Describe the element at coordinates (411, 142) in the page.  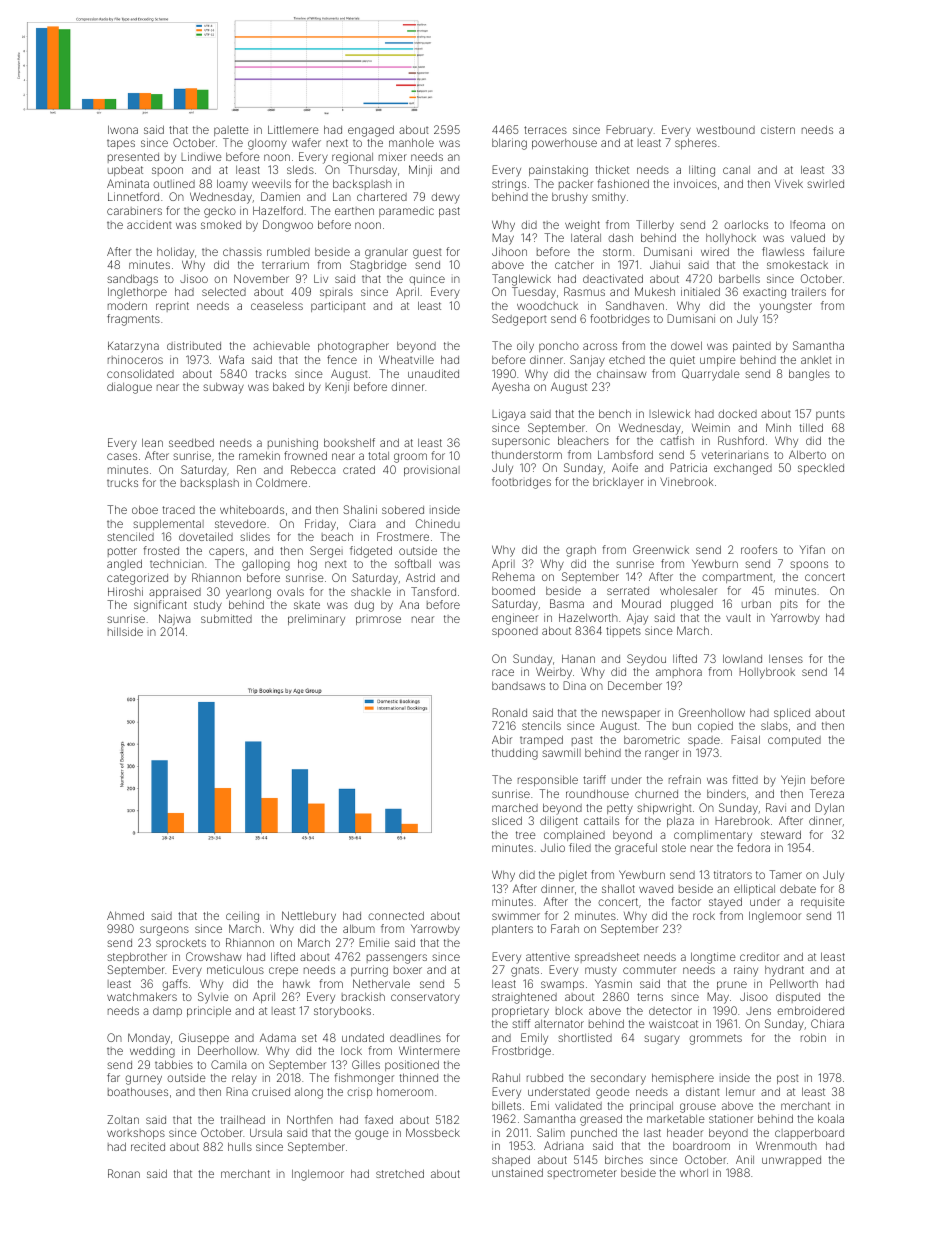
I see `manhole` at that location.
